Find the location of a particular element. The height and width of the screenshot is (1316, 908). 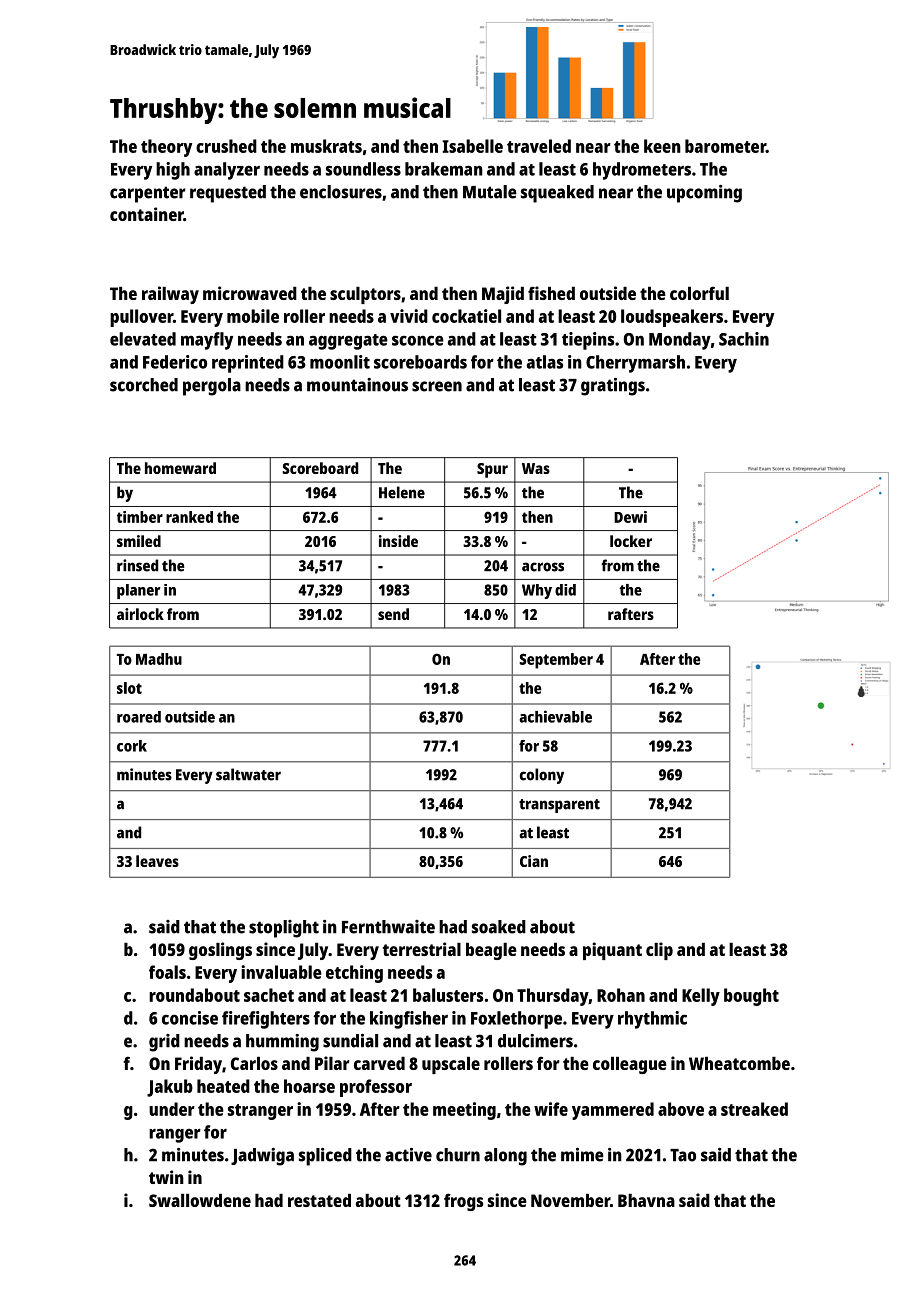

screen is located at coordinates (437, 386).
